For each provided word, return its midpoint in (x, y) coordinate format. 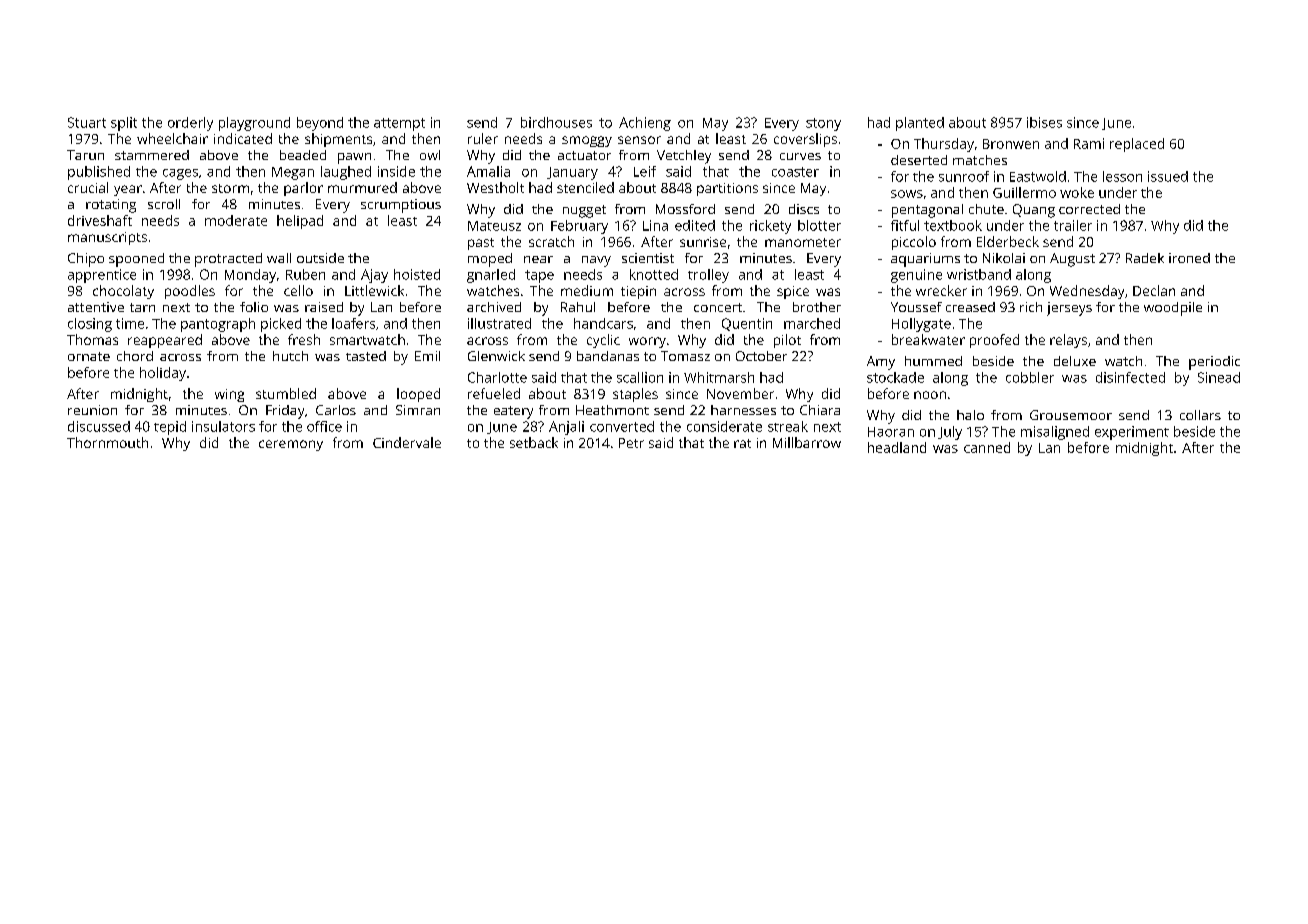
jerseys (1069, 309)
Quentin (747, 324)
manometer (803, 242)
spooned (136, 260)
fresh (304, 339)
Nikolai (1004, 258)
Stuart (87, 122)
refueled (494, 393)
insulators (223, 426)
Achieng (645, 124)
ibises (1044, 122)
